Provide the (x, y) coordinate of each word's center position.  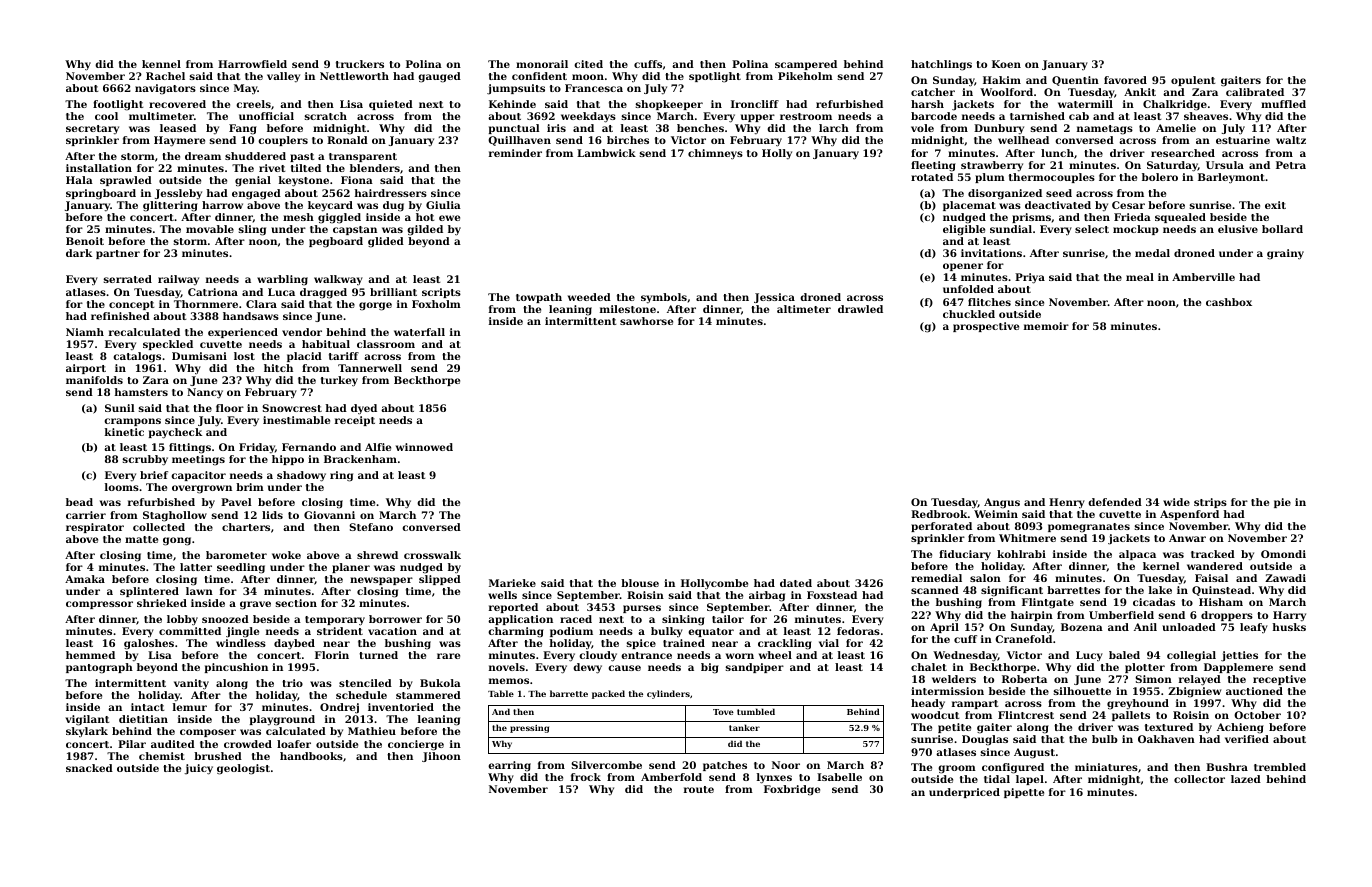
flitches (989, 302)
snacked (89, 768)
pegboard (336, 242)
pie (1282, 503)
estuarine (1243, 140)
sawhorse (646, 321)
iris (556, 128)
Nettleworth (354, 76)
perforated (941, 527)
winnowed (424, 447)
